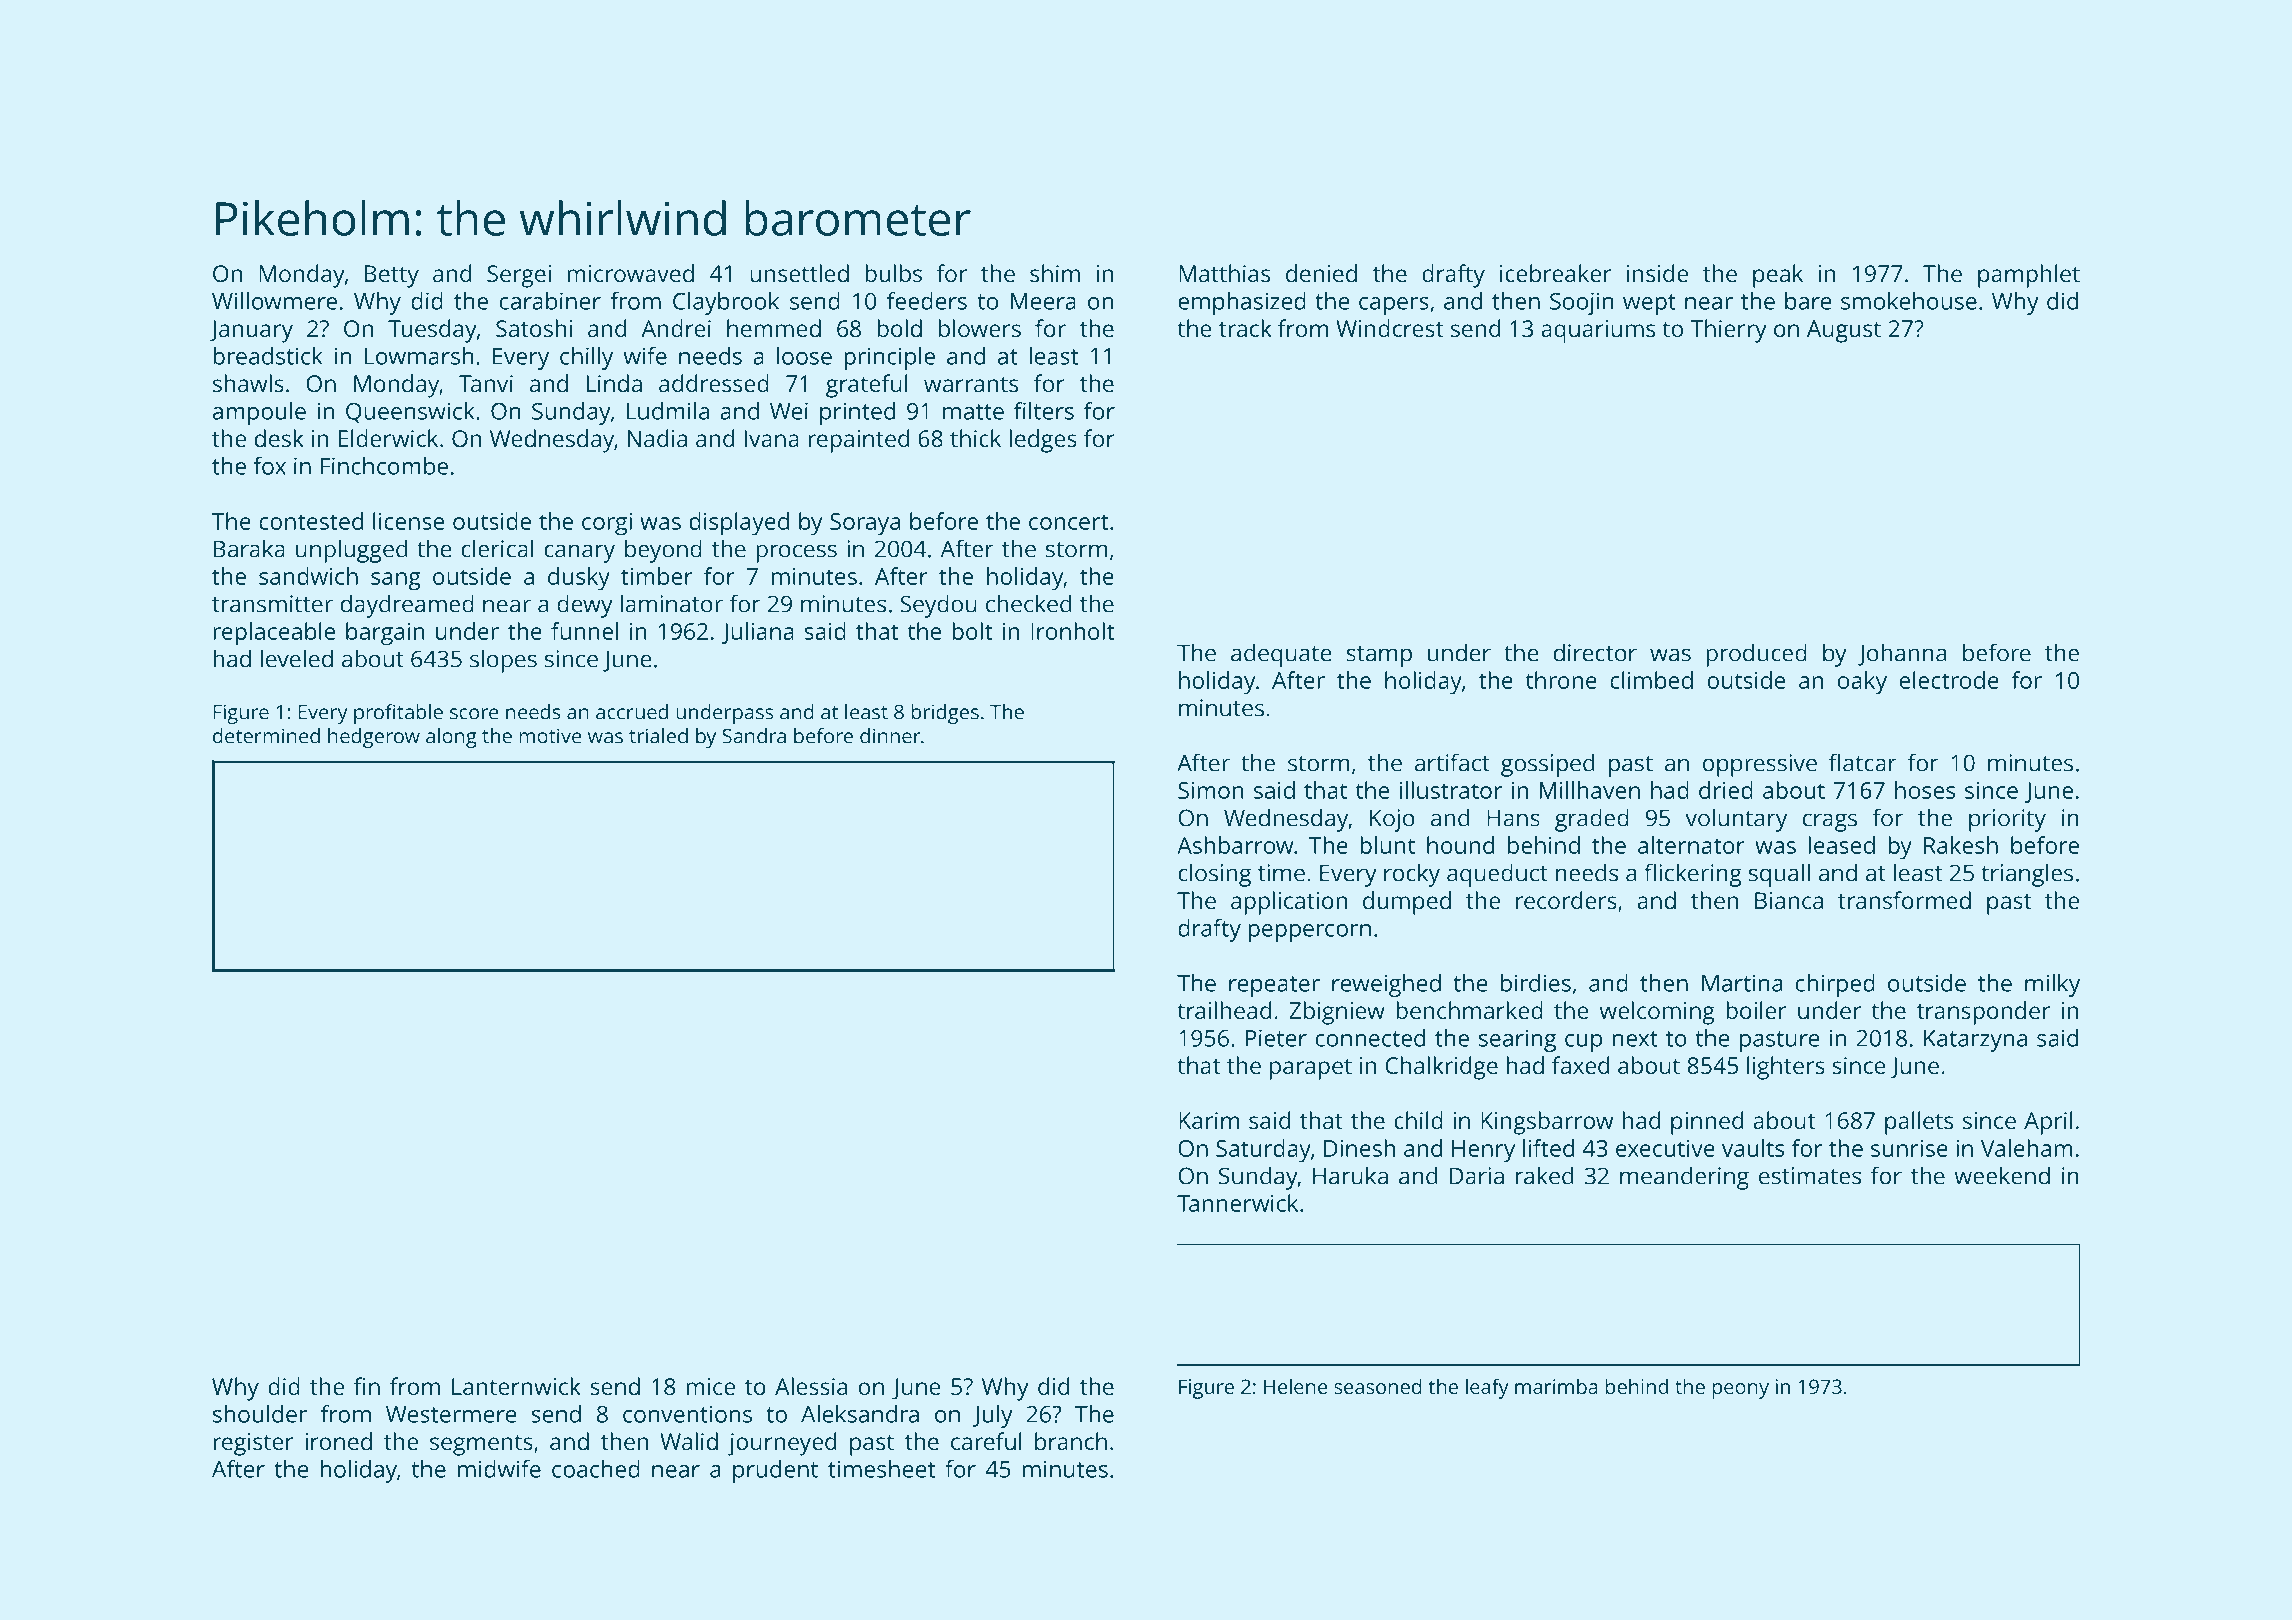 This document has width=2292, height=1620. What do you see at coordinates (1583, 1043) in the document?
I see `cup` at bounding box center [1583, 1043].
